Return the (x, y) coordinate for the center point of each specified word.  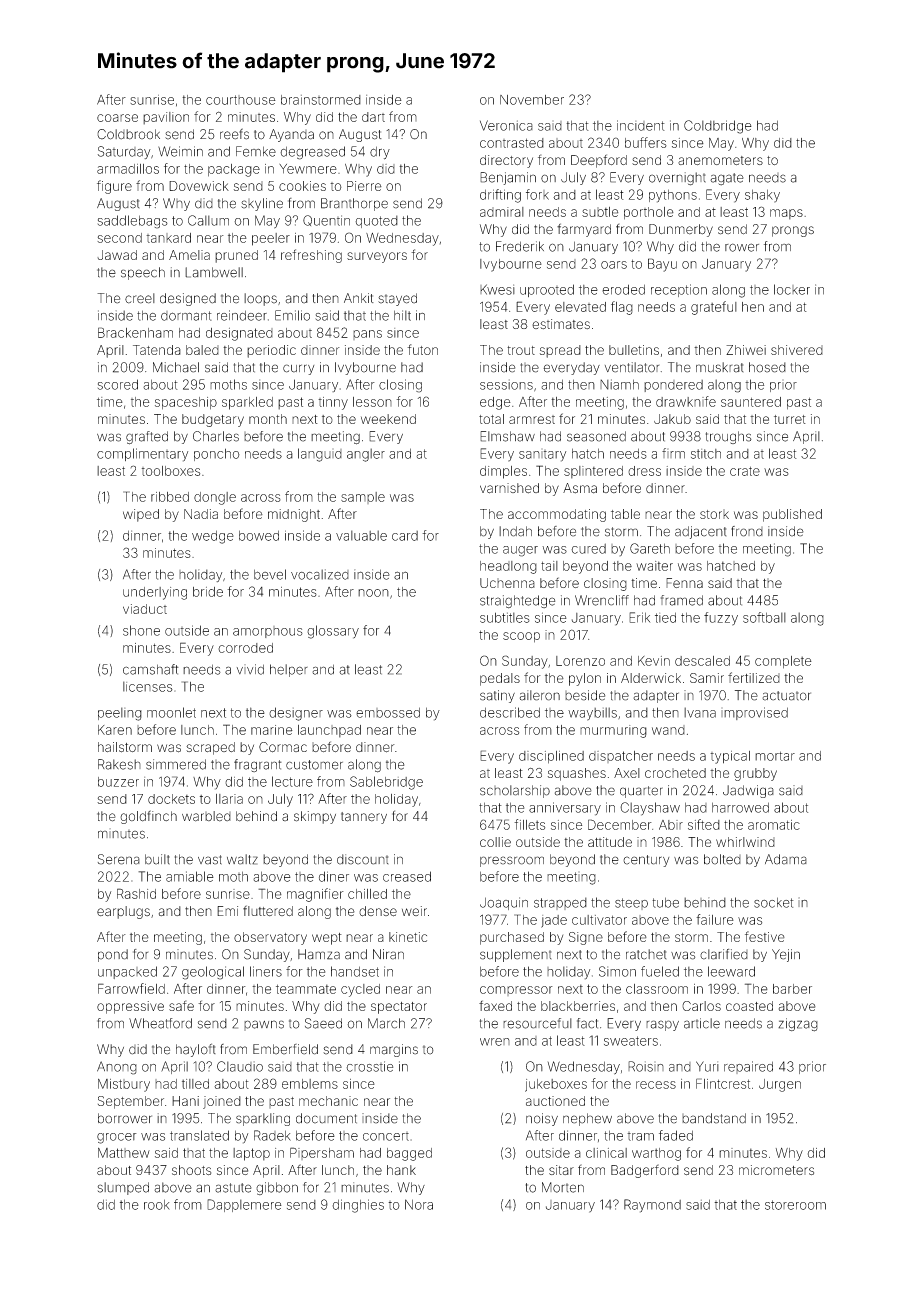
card (405, 536)
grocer (117, 1138)
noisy (542, 1119)
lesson (372, 402)
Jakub (672, 419)
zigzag (798, 1025)
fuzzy (721, 619)
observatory (270, 938)
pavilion (166, 118)
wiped (141, 515)
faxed (495, 1005)
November (532, 100)
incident (641, 125)
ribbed (170, 497)
